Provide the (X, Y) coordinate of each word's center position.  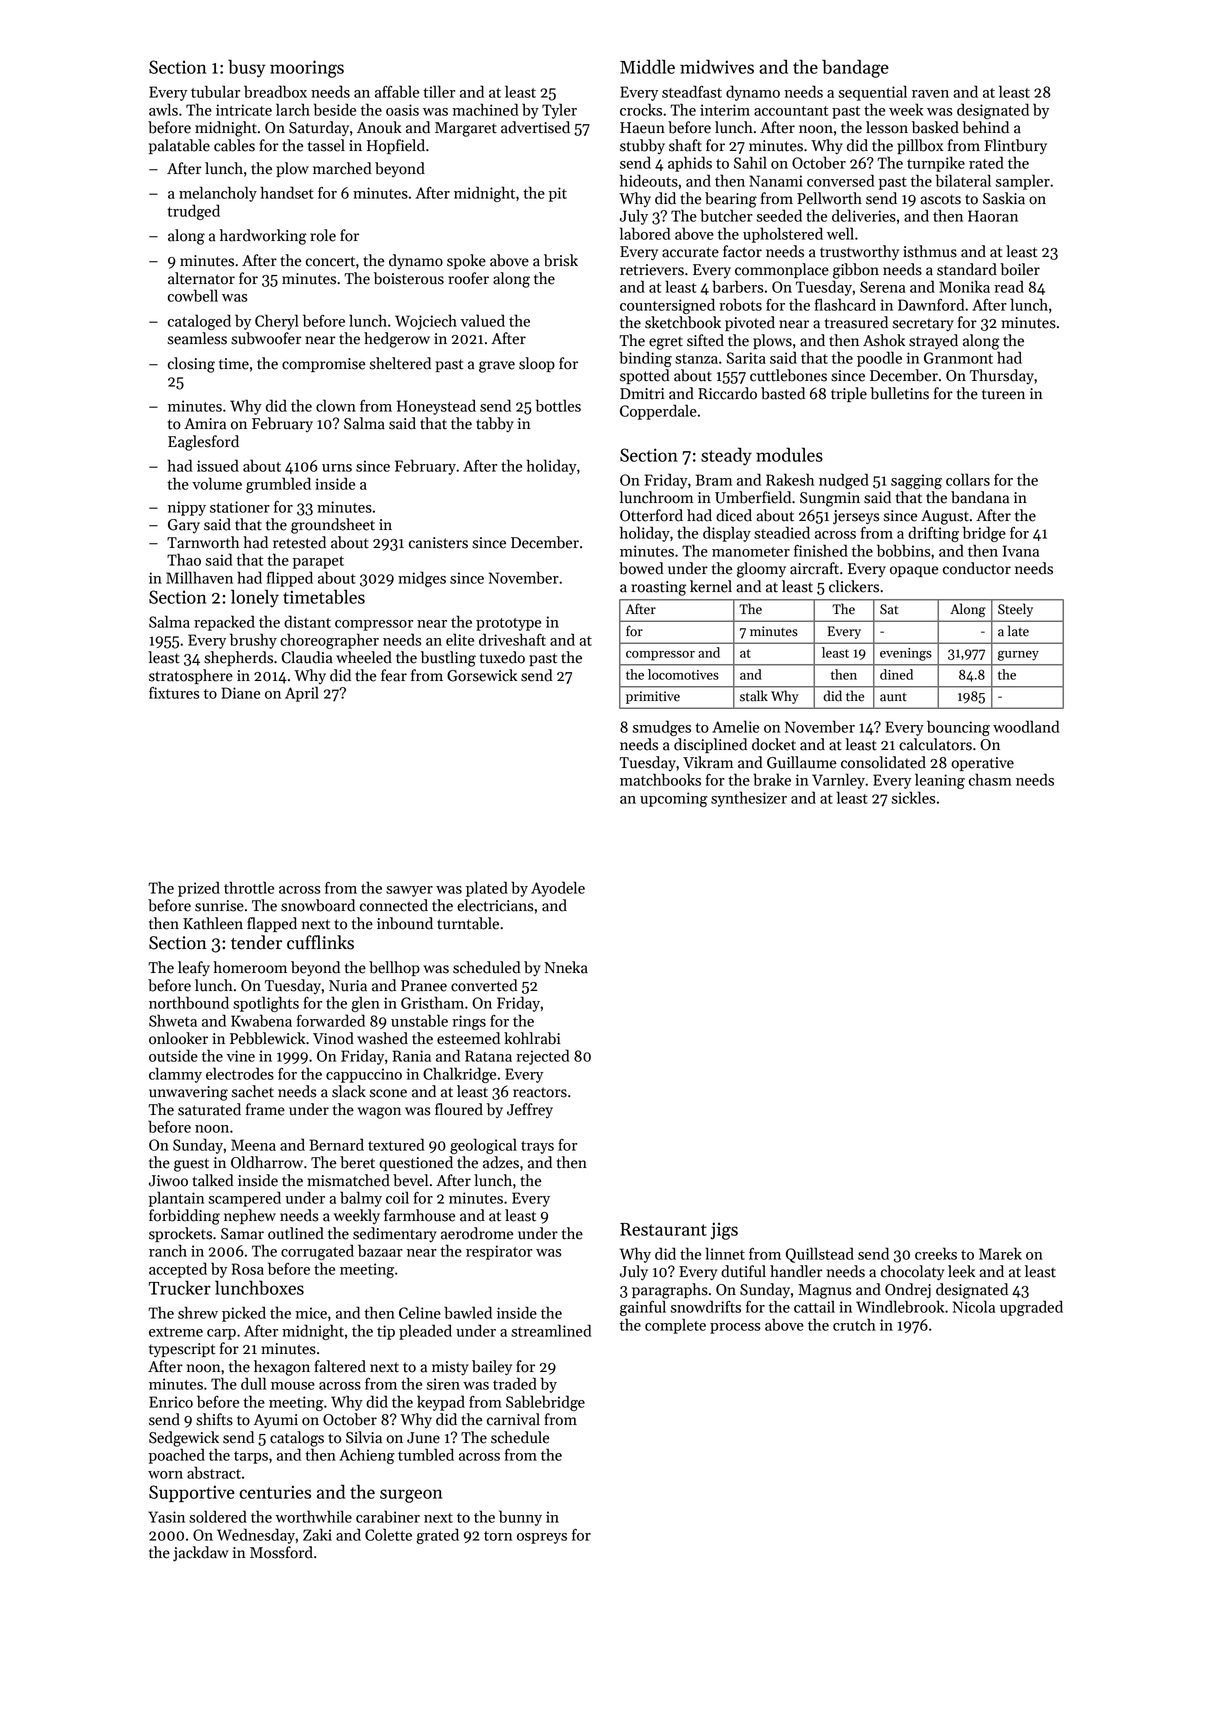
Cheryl (277, 322)
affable (397, 91)
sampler (1023, 182)
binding (645, 359)
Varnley (838, 781)
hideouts (649, 180)
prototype (508, 624)
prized (199, 889)
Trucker (180, 1287)
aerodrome (477, 1233)
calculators (935, 744)
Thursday (1002, 376)
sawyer (409, 891)
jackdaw (200, 1554)
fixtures (174, 693)
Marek (1000, 1253)
